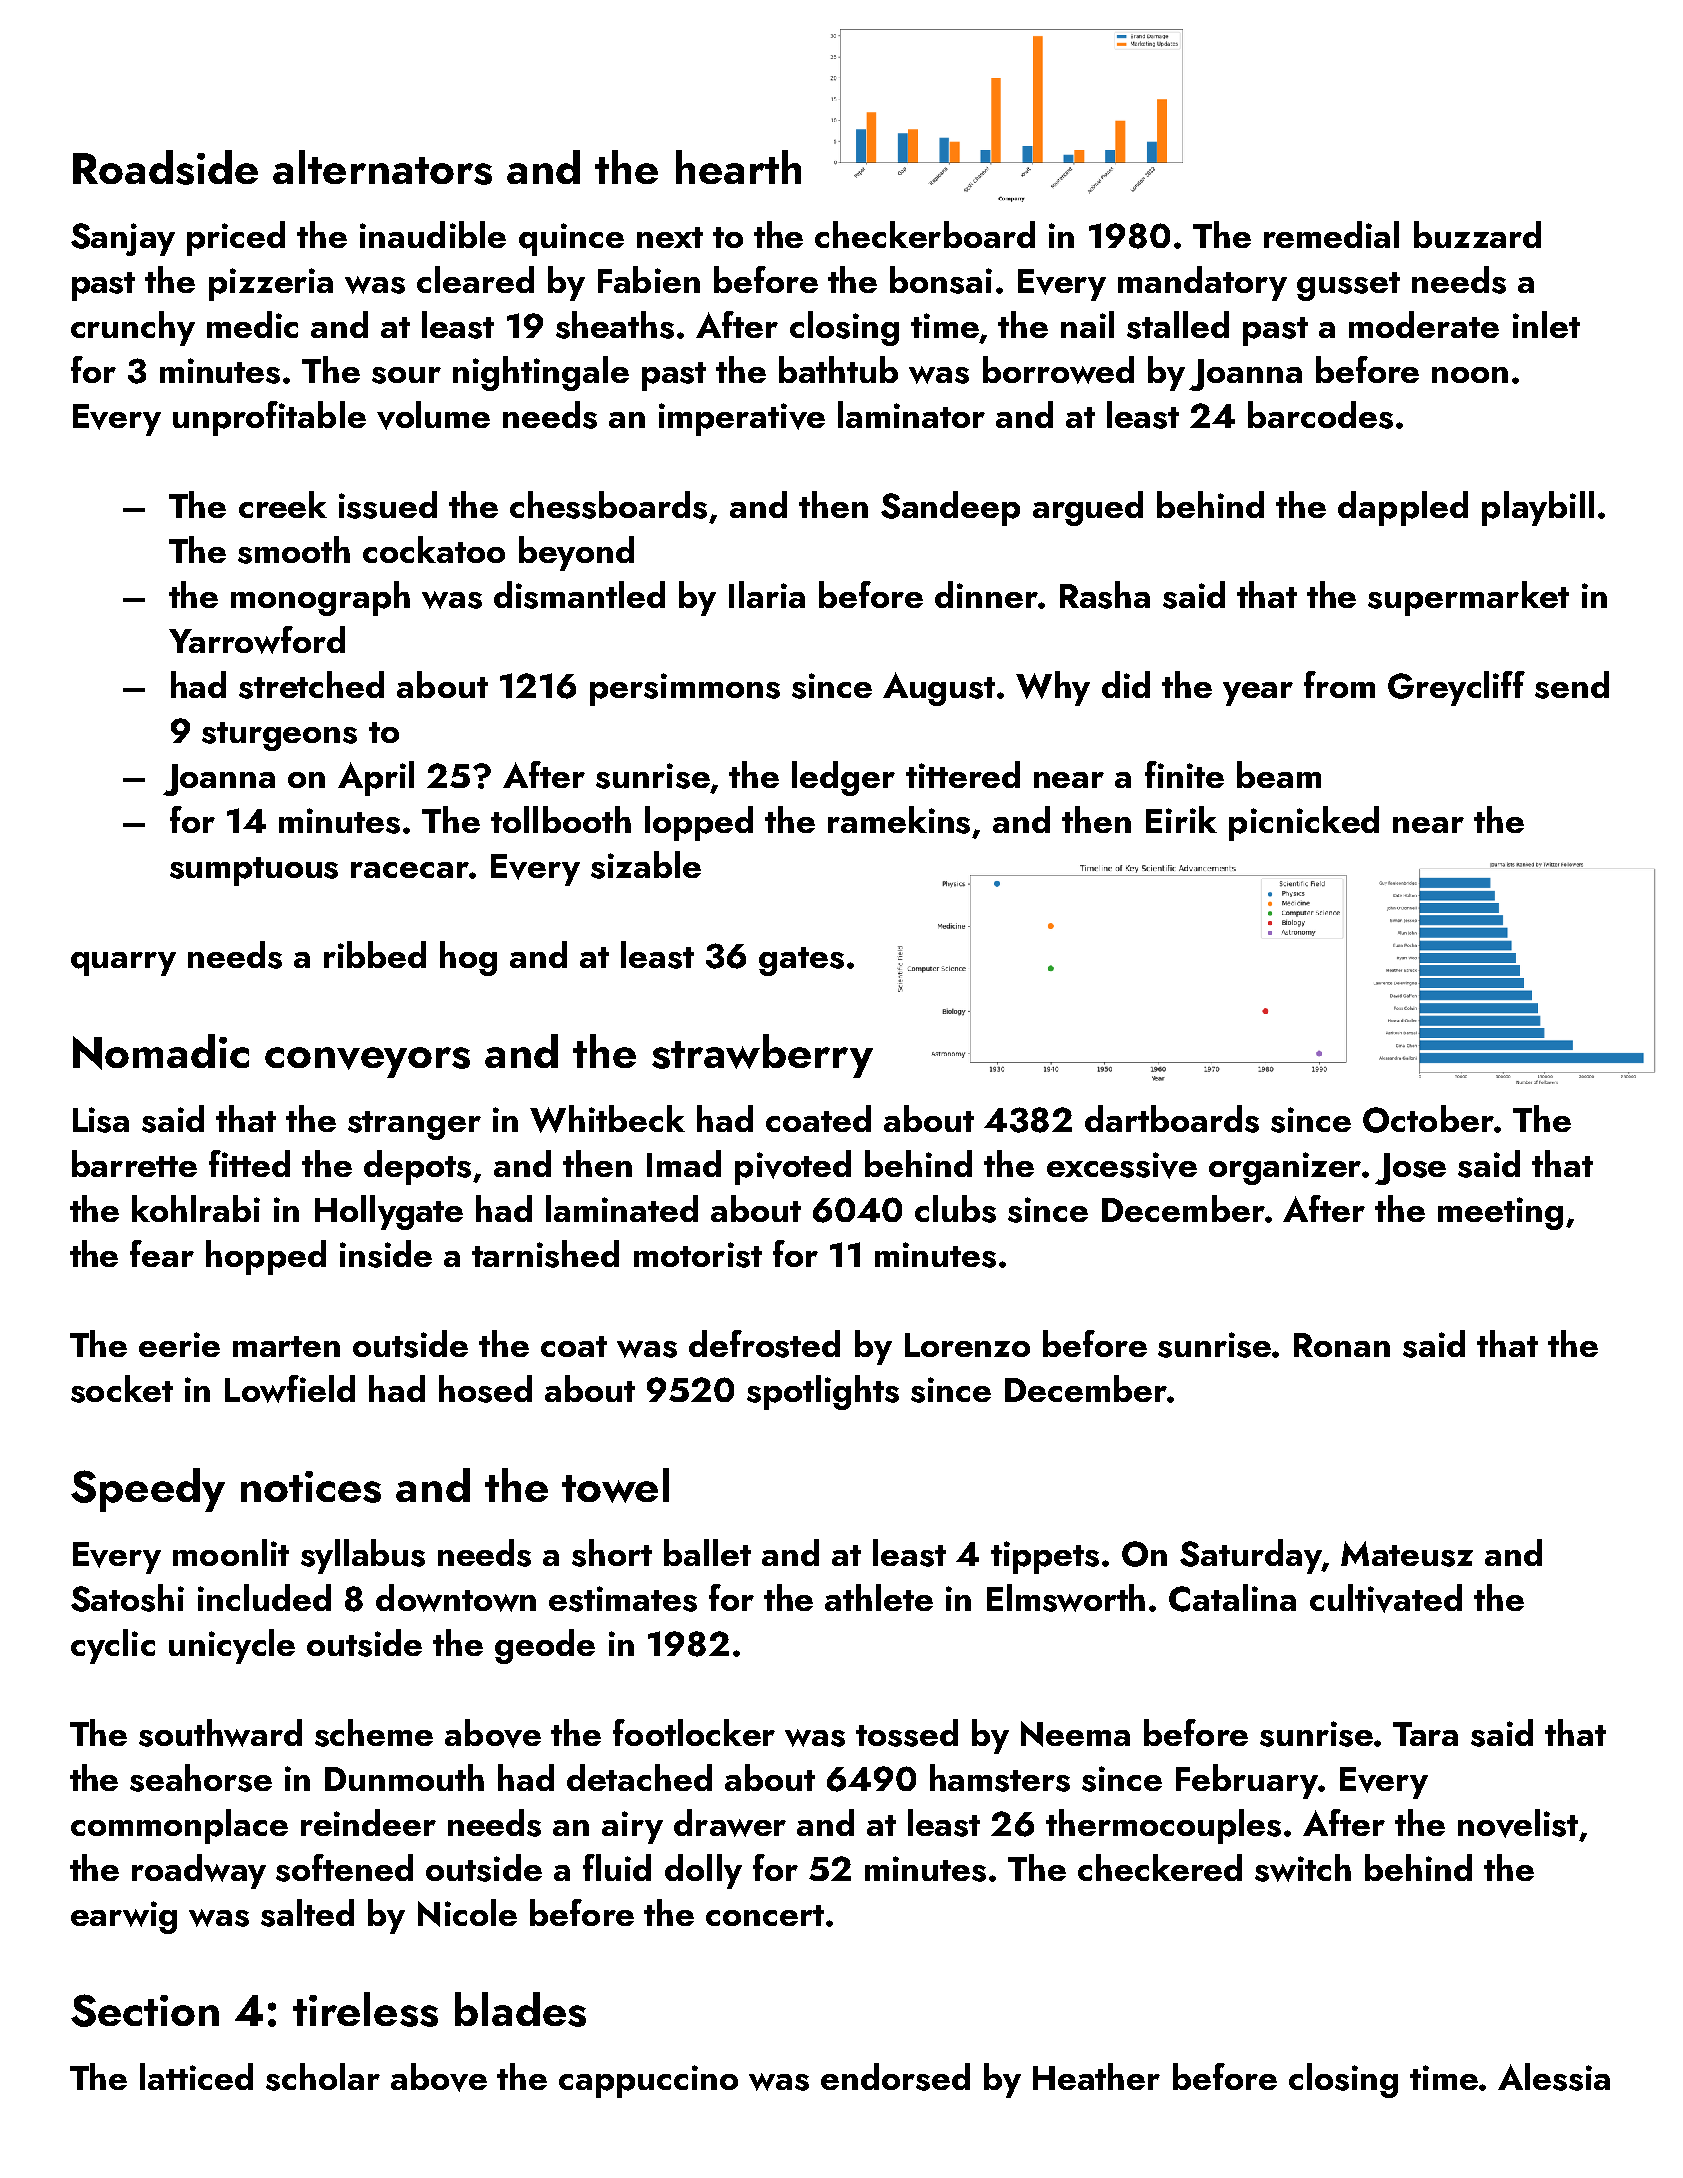 The height and width of the image is (2178, 1683). What do you see at coordinates (801, 961) in the image?
I see `gates` at bounding box center [801, 961].
